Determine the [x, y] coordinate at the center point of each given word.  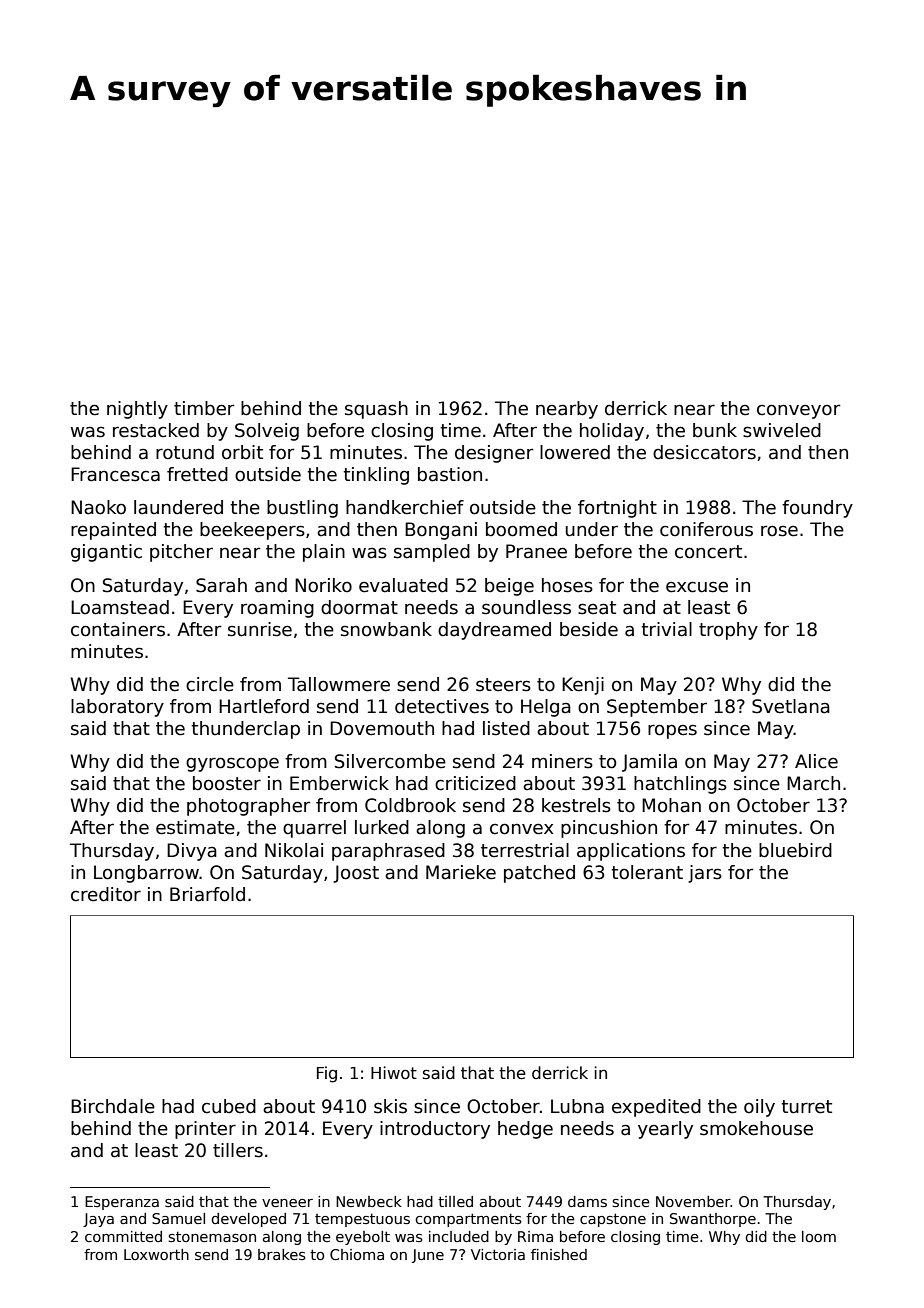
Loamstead [120, 607]
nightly [137, 410]
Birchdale [113, 1106]
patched [539, 874]
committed [123, 1236]
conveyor [799, 411]
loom [819, 1236]
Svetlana [791, 706]
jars [705, 874]
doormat [359, 607]
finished [559, 1254]
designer [494, 454]
